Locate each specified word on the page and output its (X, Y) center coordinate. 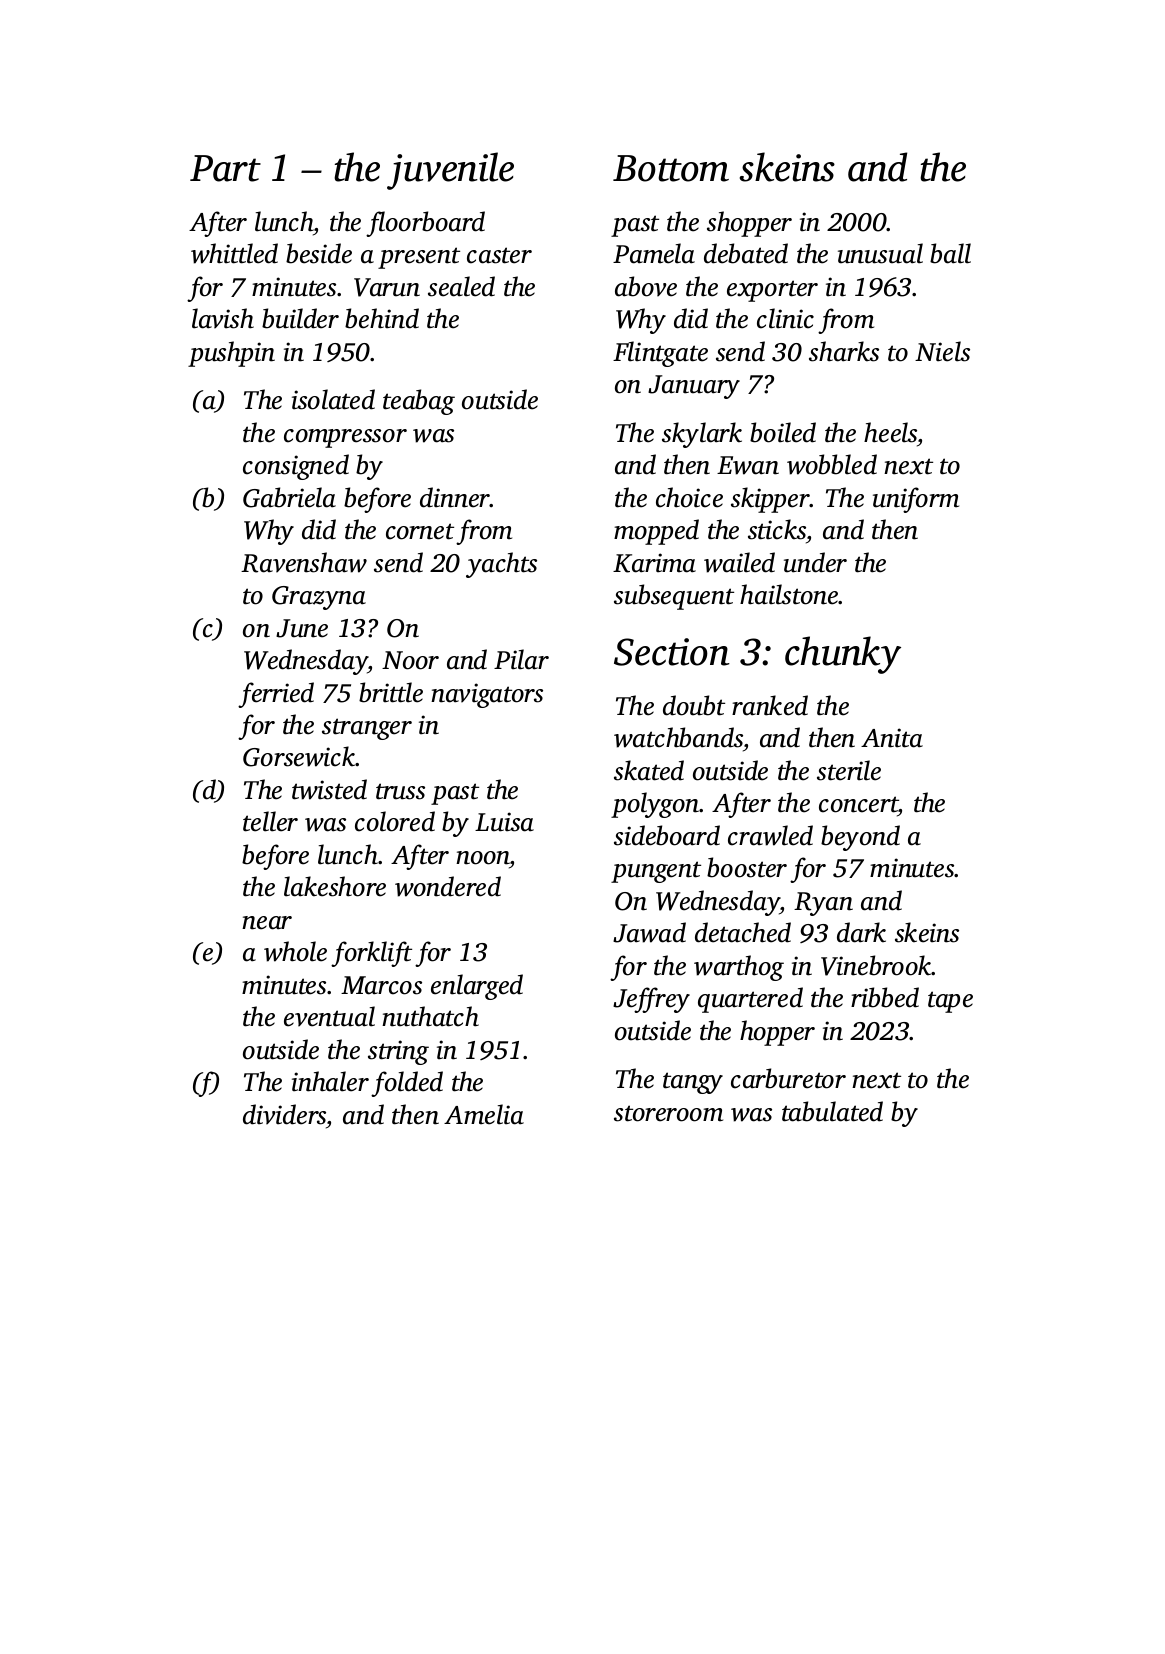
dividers (284, 1114)
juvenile (450, 171)
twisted (329, 789)
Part (225, 168)
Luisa (504, 822)
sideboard (667, 835)
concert (858, 806)
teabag (419, 402)
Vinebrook (876, 965)
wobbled (832, 464)
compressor (345, 438)
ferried (276, 695)
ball (950, 253)
